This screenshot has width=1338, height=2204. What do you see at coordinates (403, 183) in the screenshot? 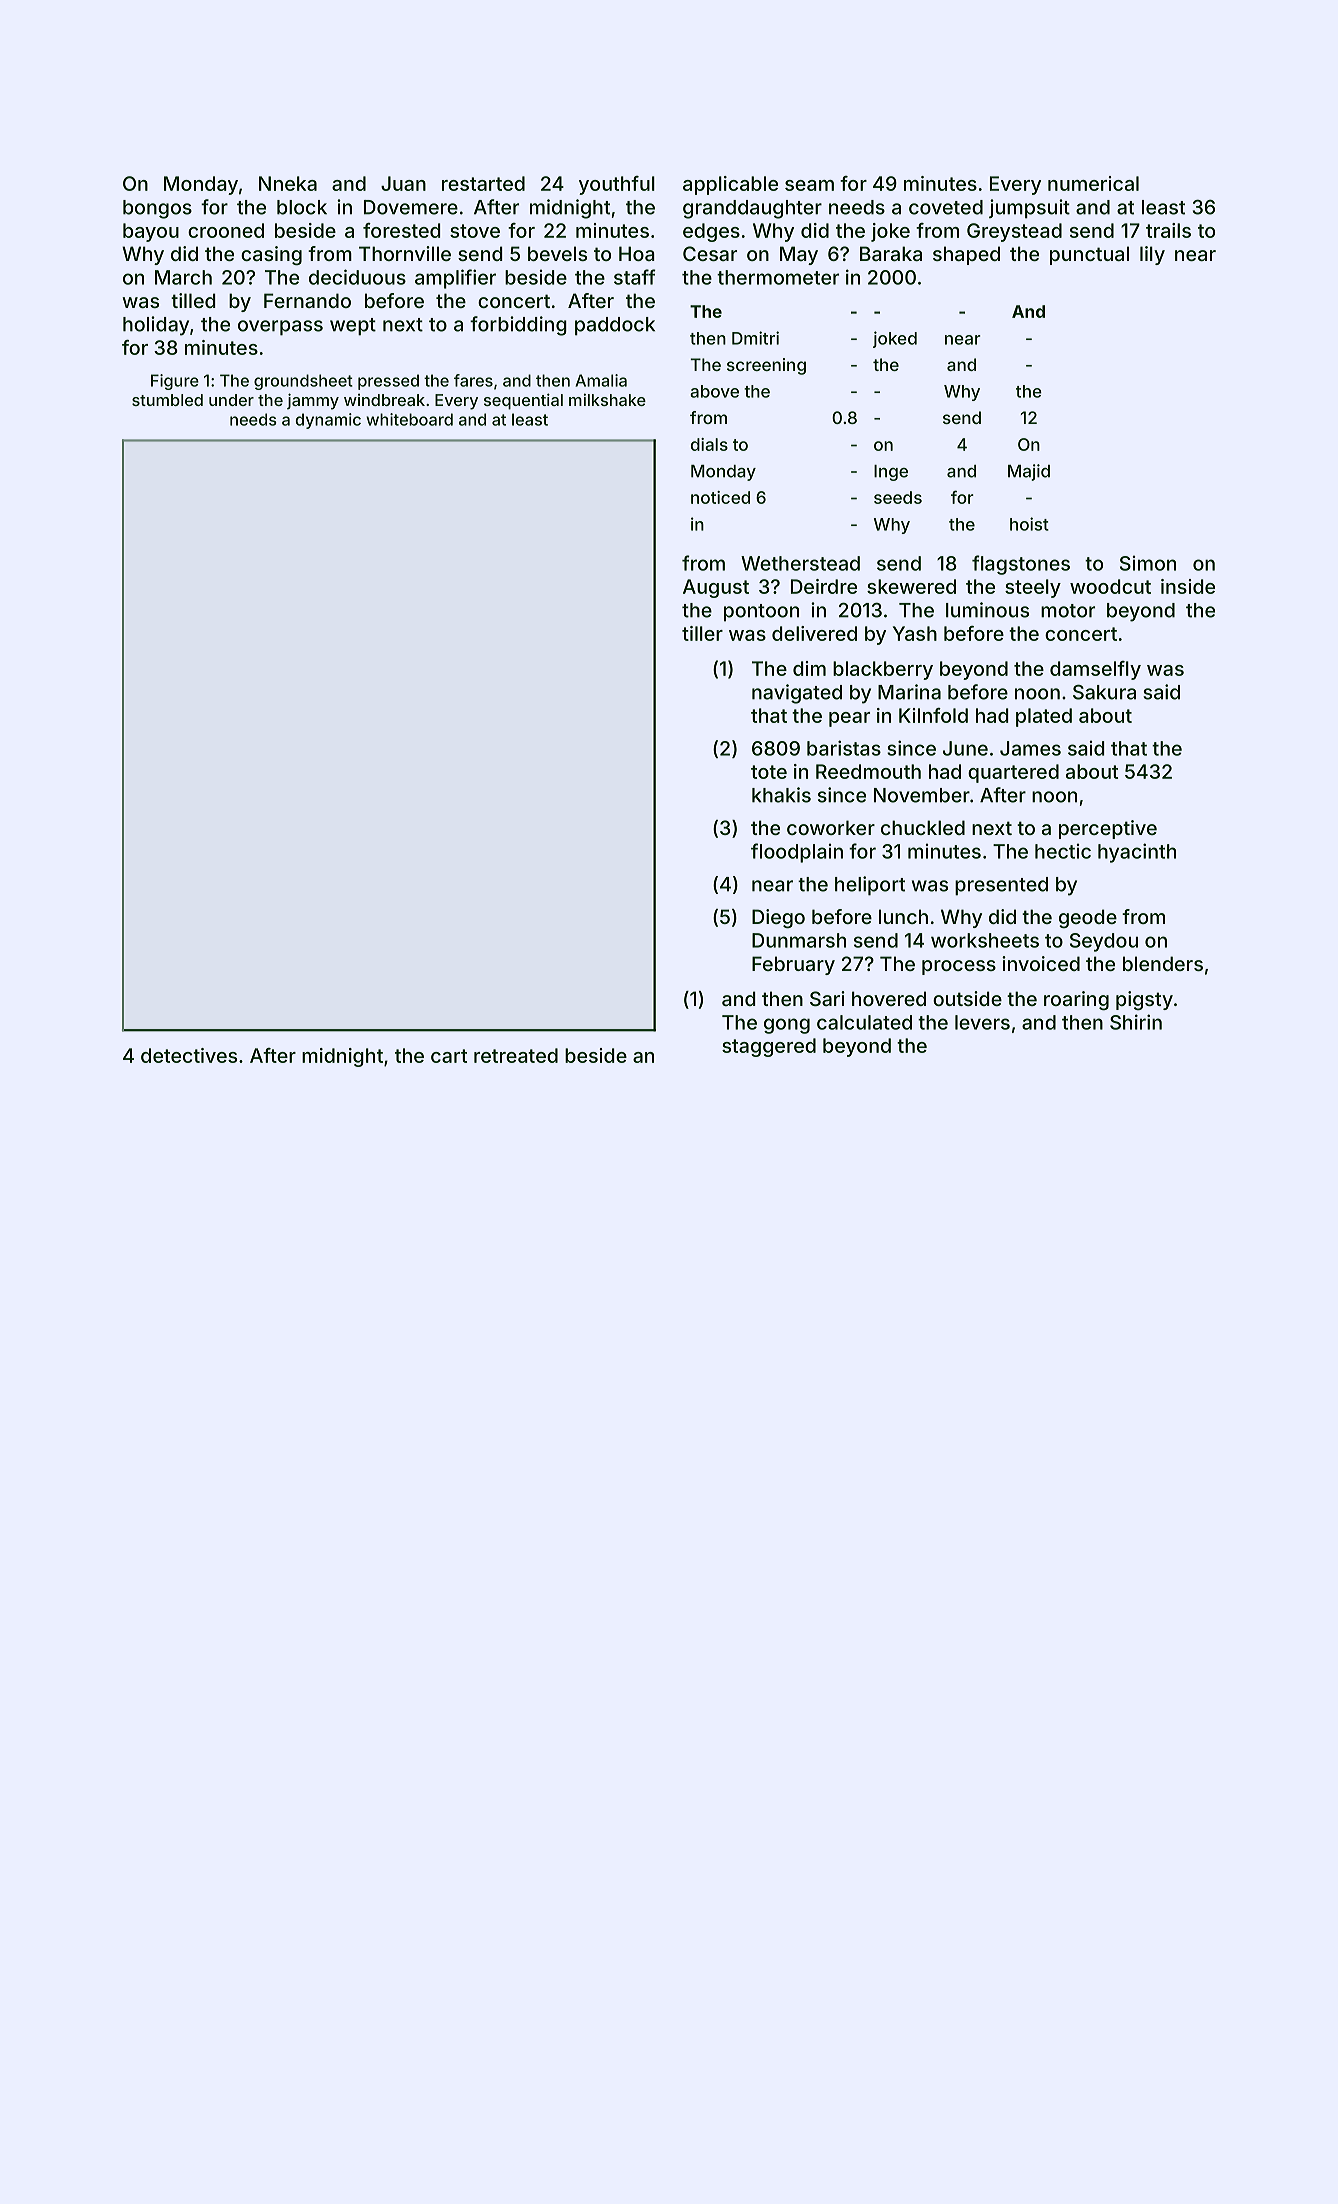
I see `Juan` at bounding box center [403, 183].
